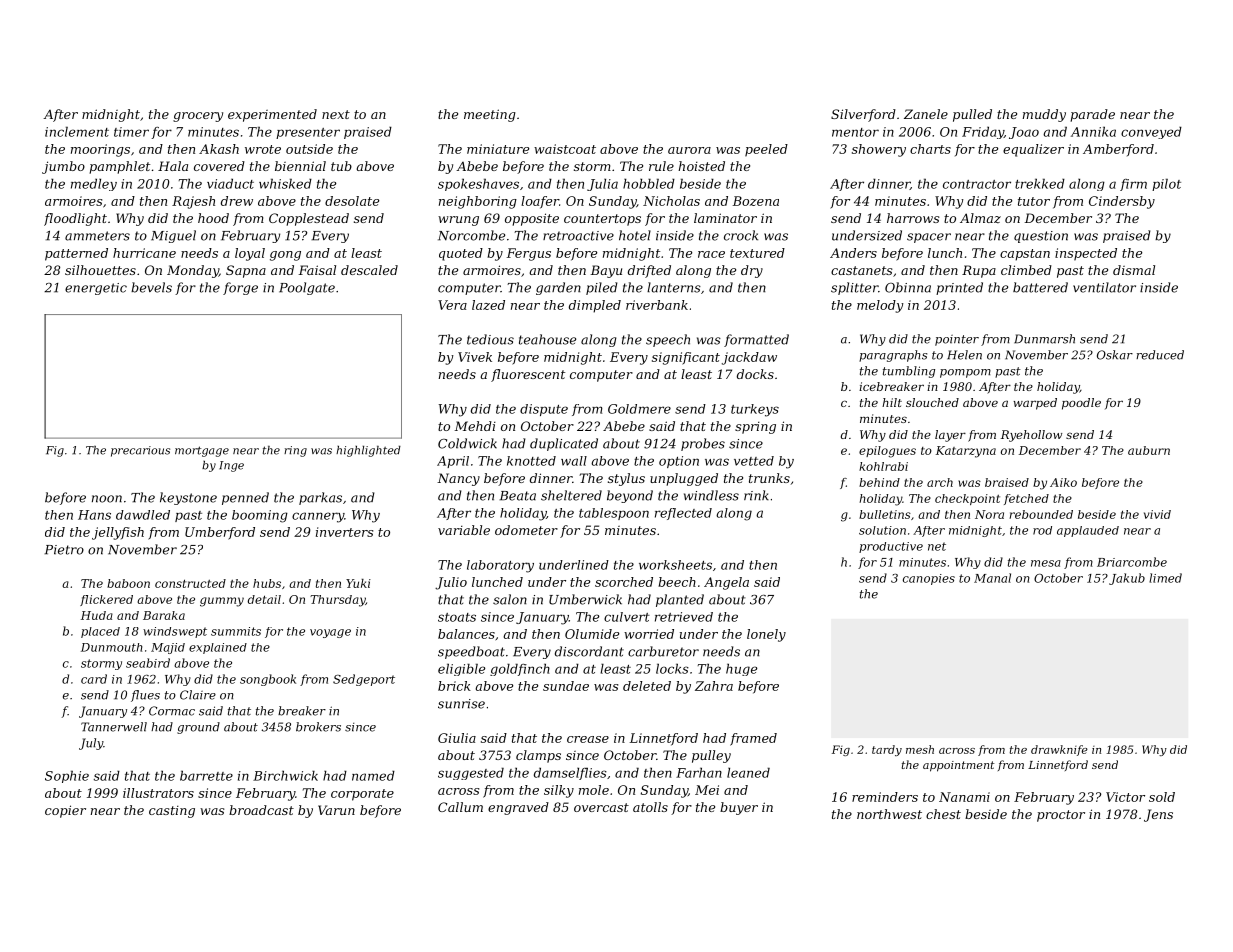 The image size is (1233, 952). What do you see at coordinates (240, 288) in the screenshot?
I see `forge` at bounding box center [240, 288].
